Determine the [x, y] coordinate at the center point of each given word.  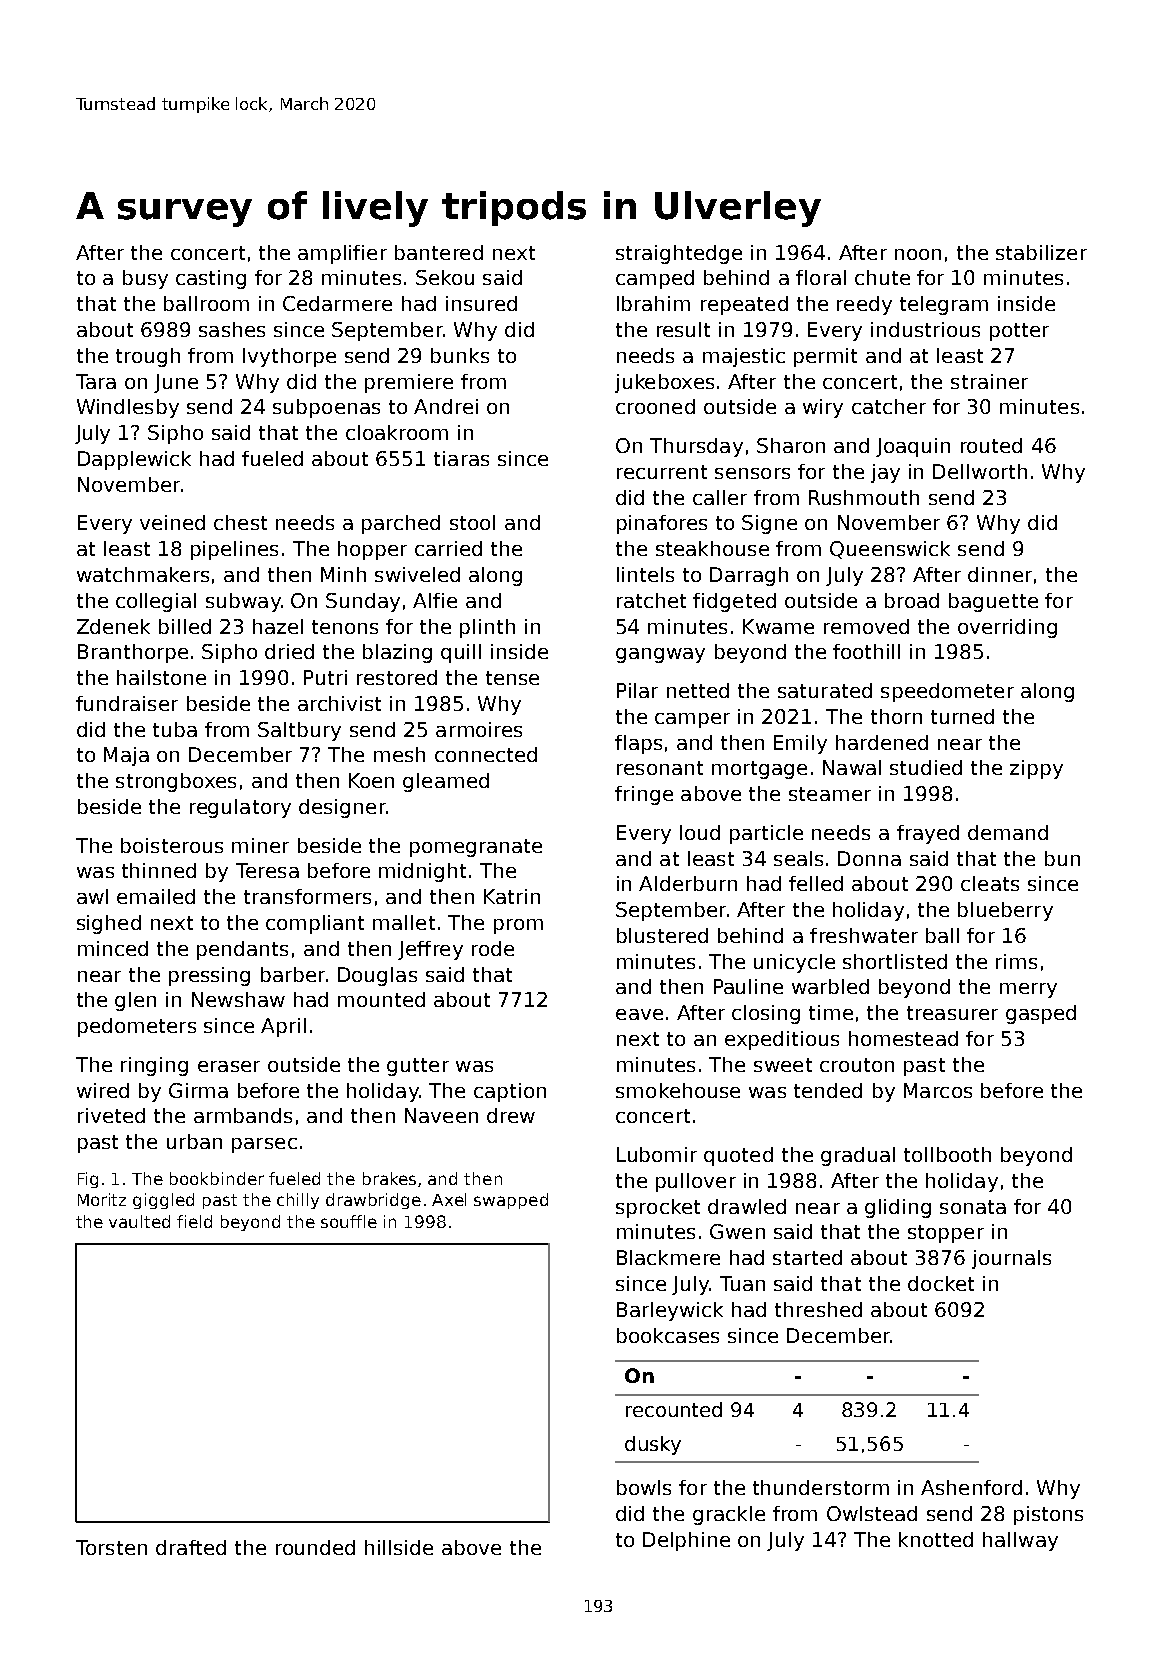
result [683, 329]
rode [493, 948]
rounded [315, 1547]
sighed [109, 924]
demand [1008, 832]
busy [145, 279]
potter [1019, 332]
